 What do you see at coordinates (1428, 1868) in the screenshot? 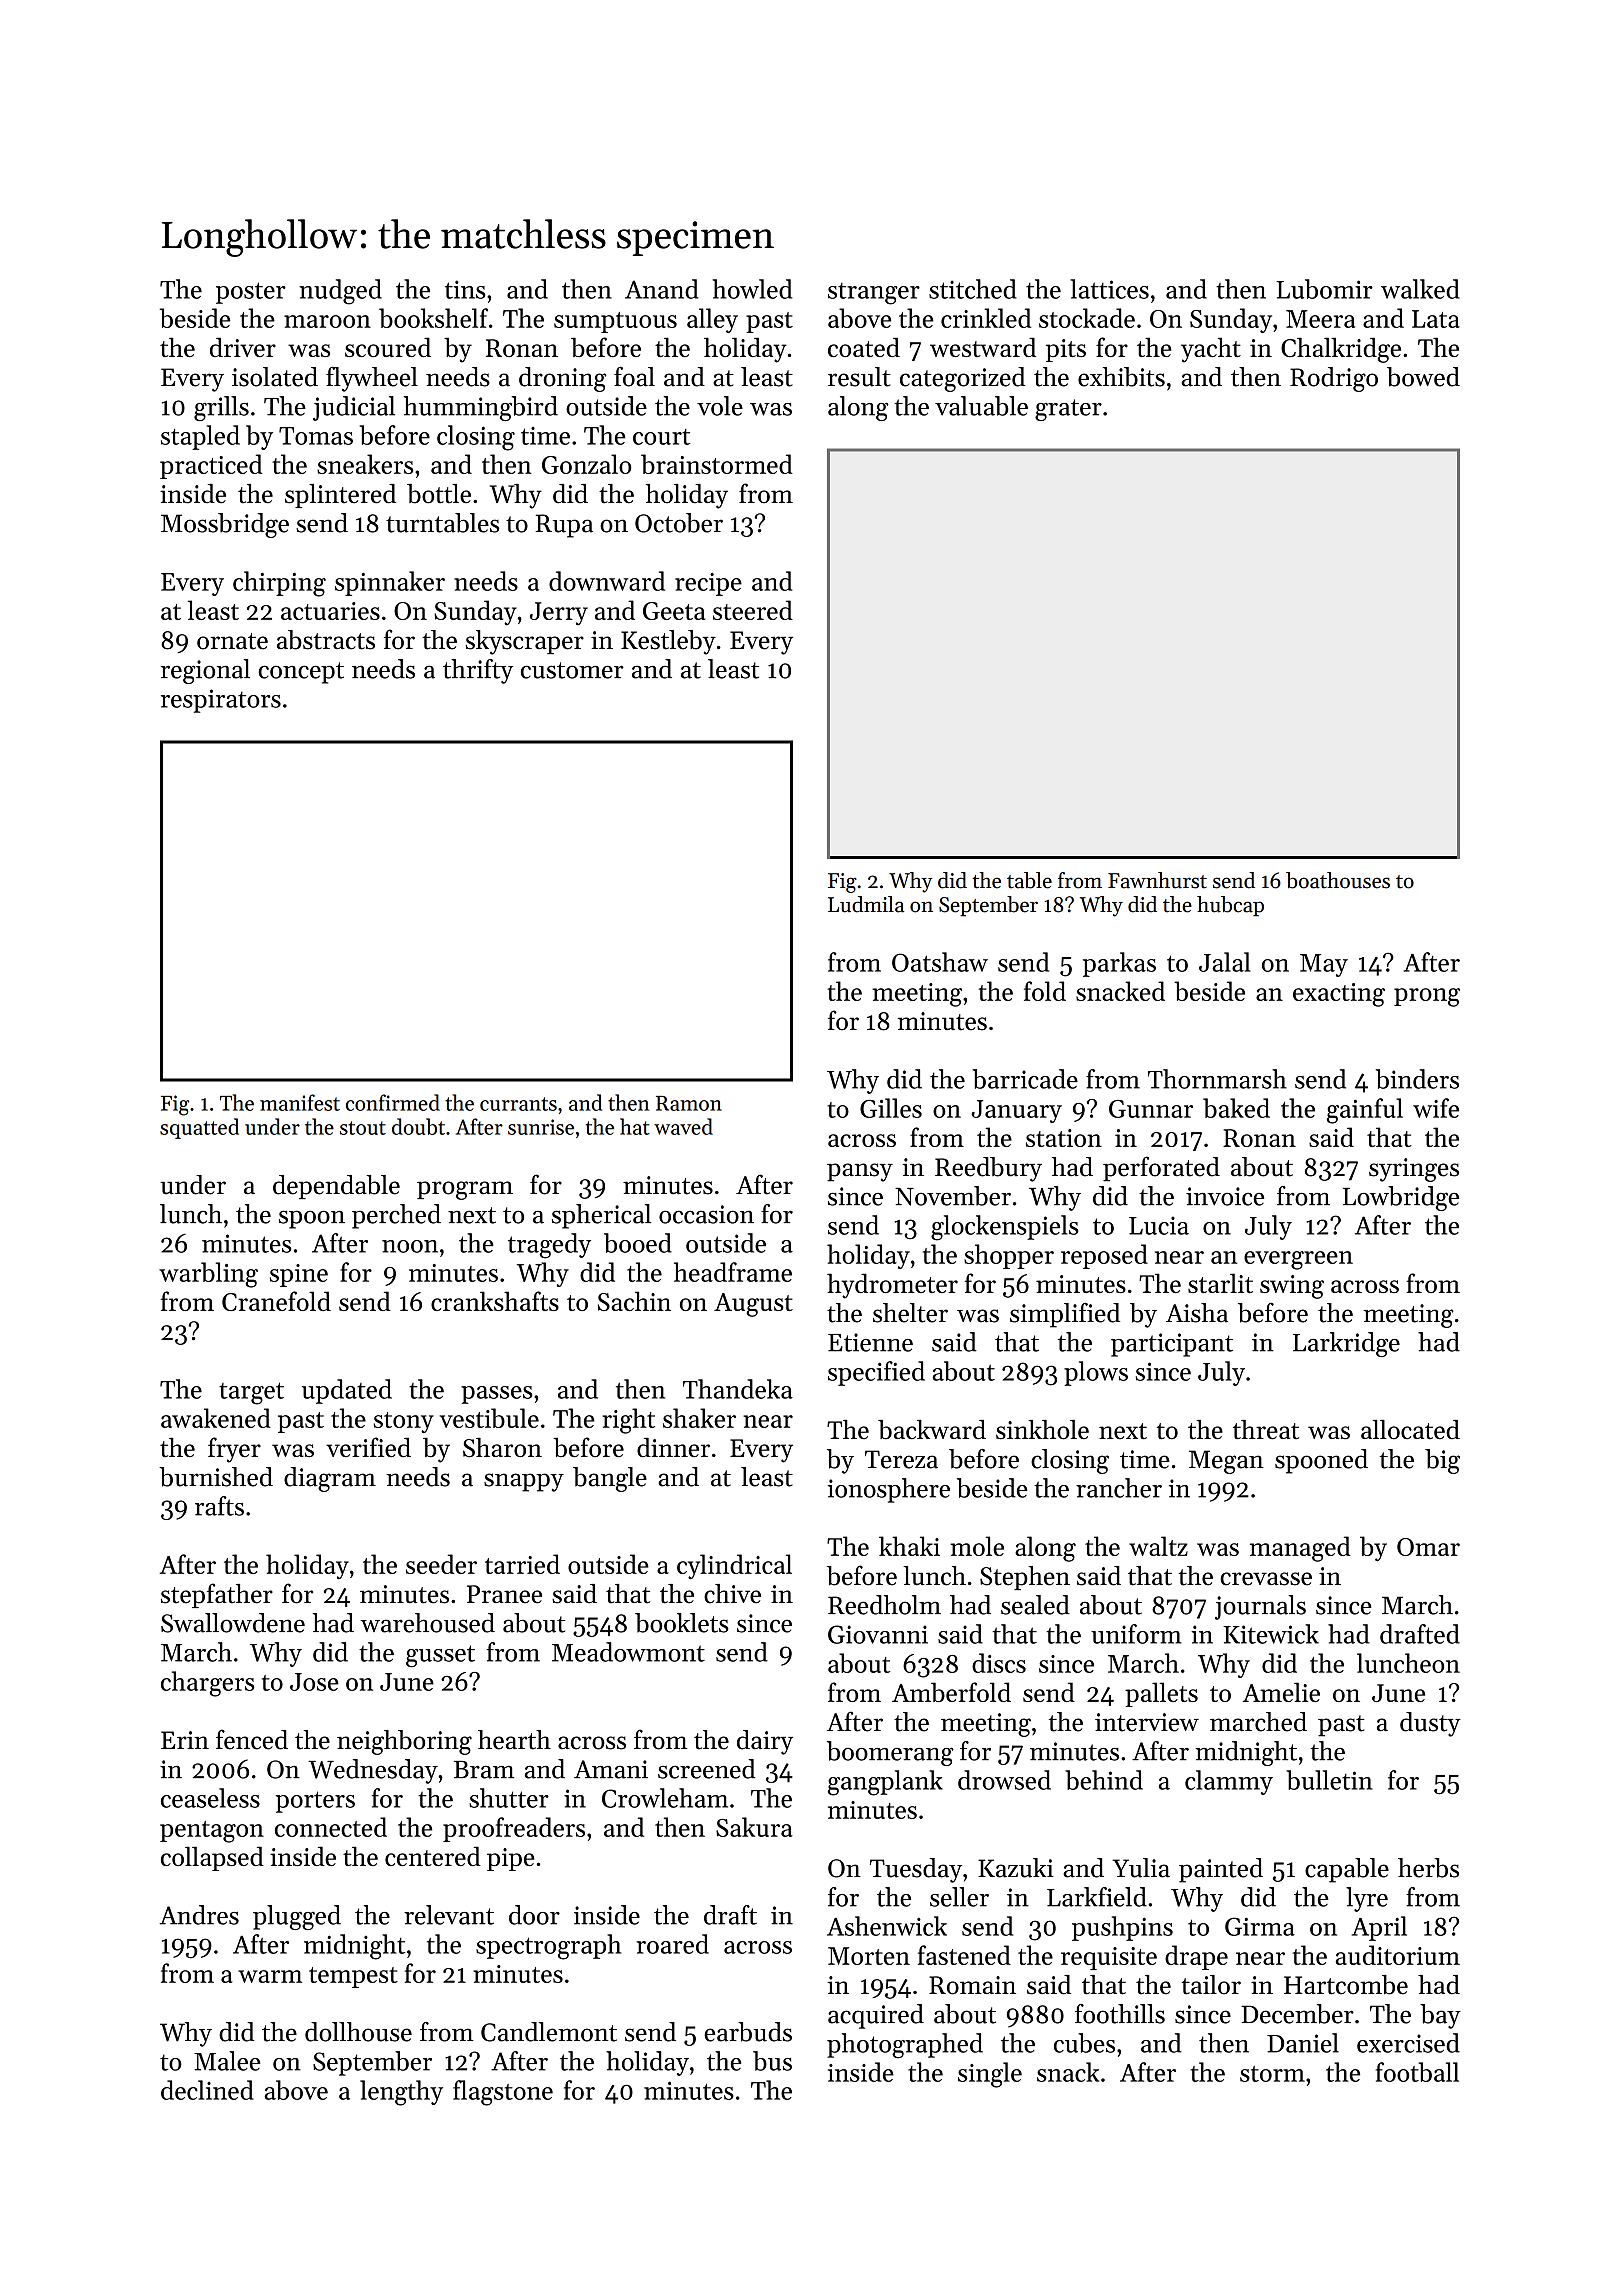
I see `herbs` at bounding box center [1428, 1868].
